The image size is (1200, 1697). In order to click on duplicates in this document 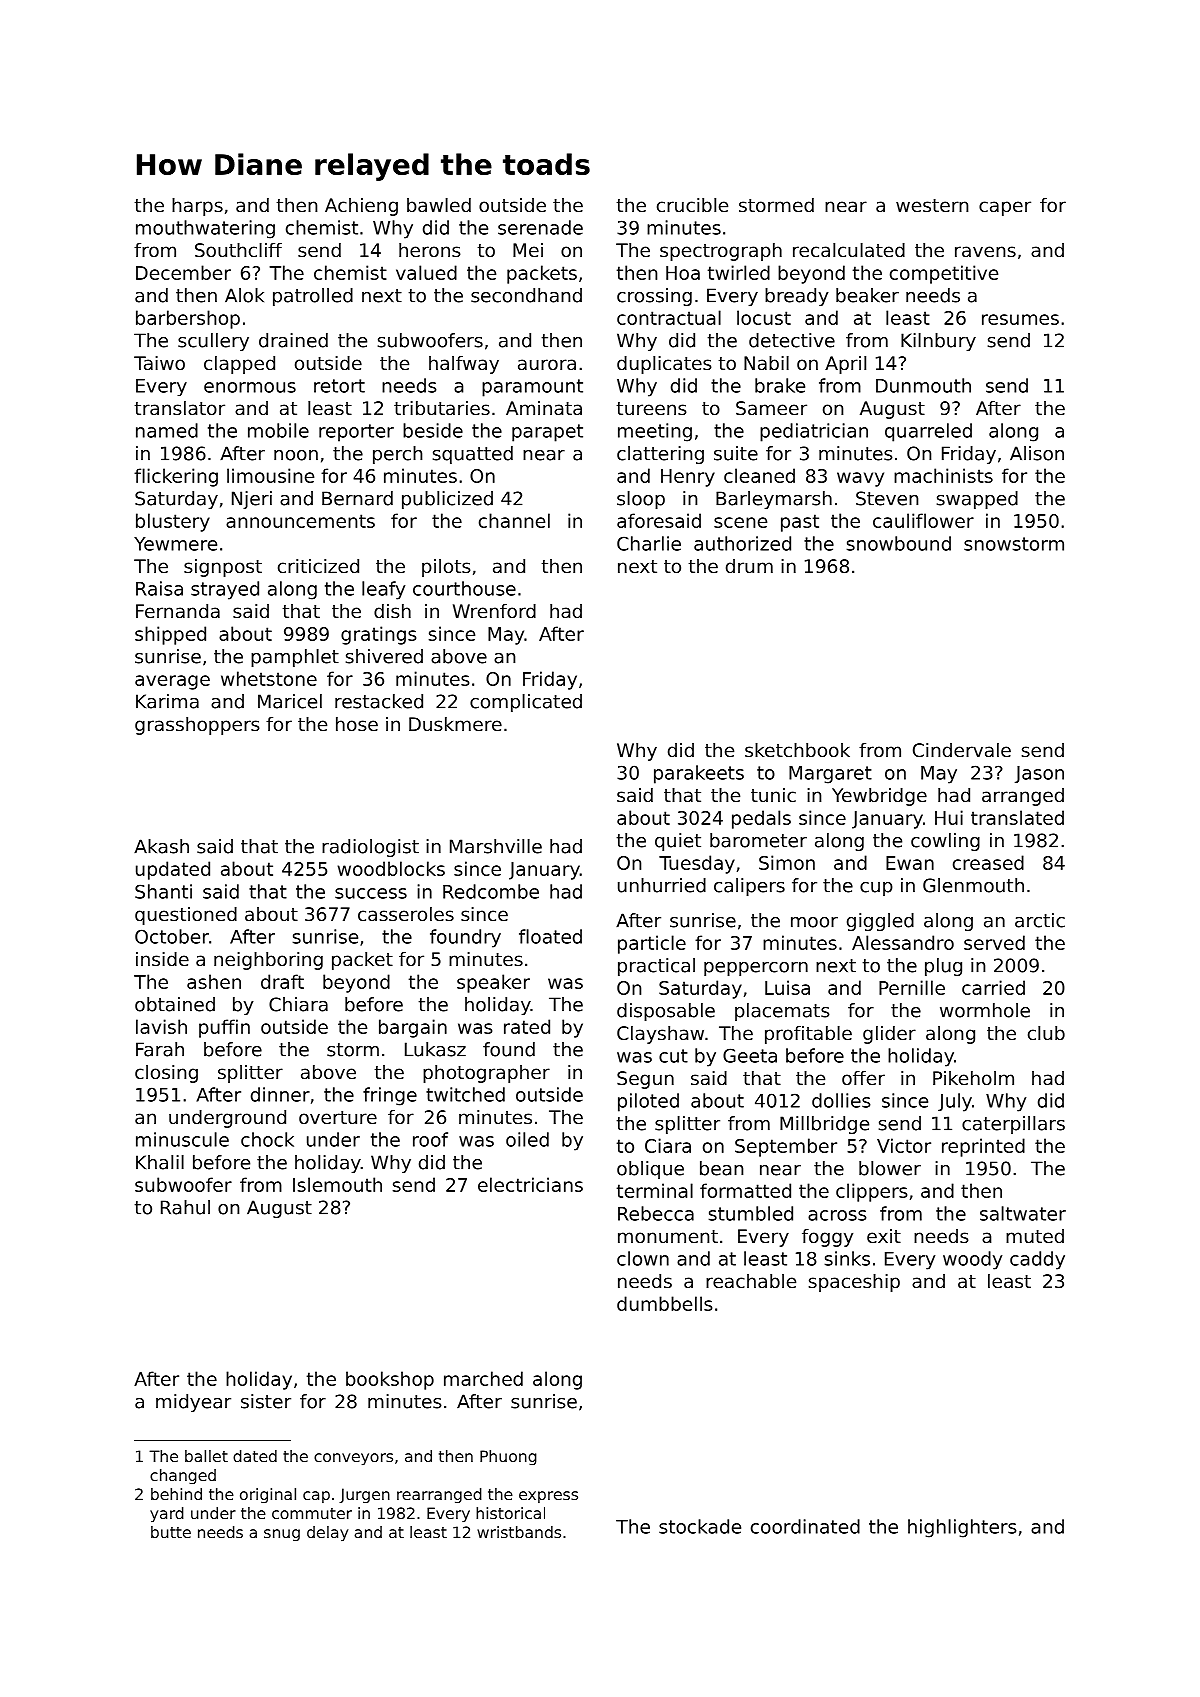, I will do `click(664, 365)`.
